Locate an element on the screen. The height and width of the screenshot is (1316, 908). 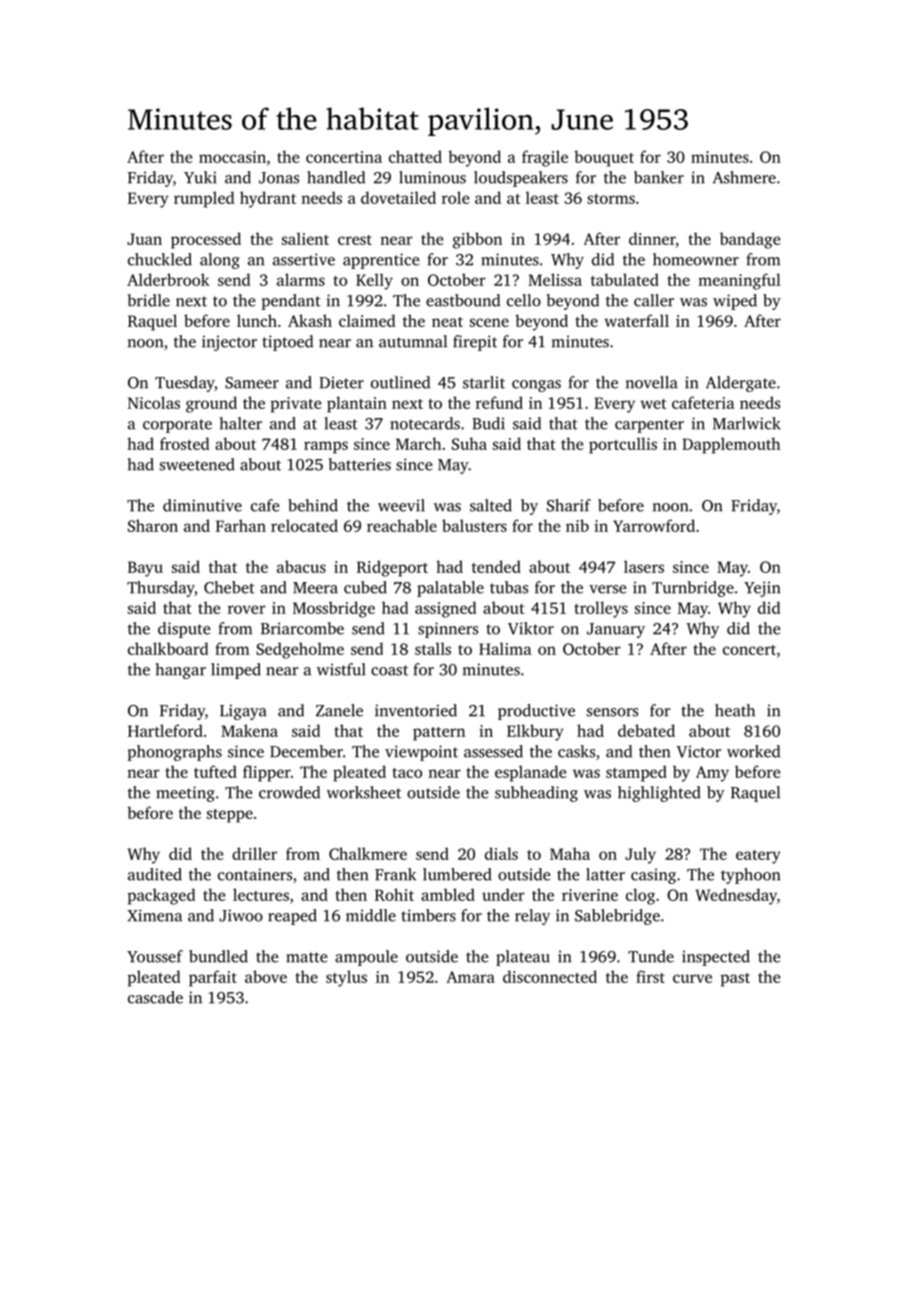
Ashmere is located at coordinates (744, 177).
